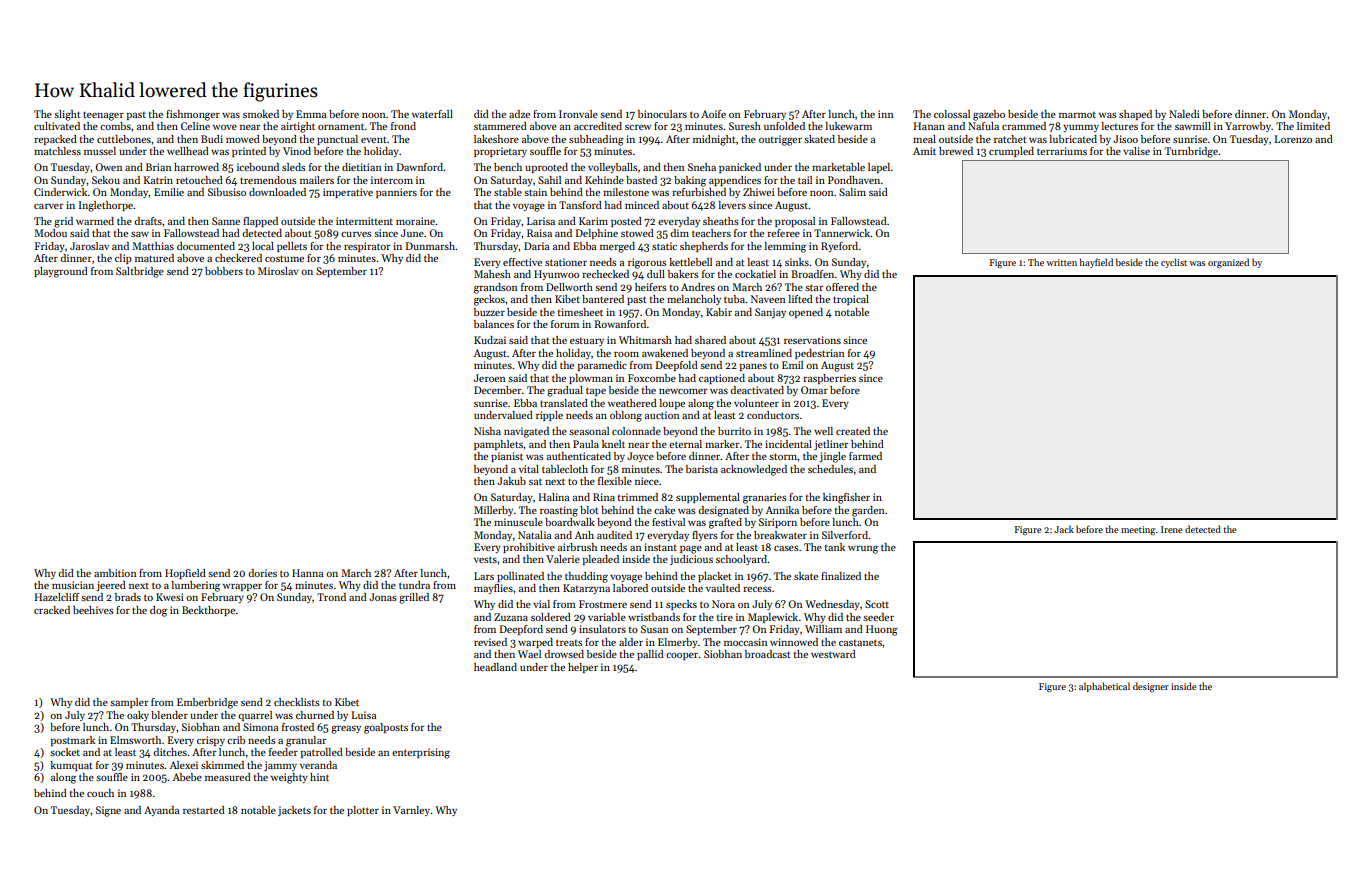 Image resolution: width=1372 pixels, height=887 pixels. Describe the element at coordinates (493, 511) in the screenshot. I see `Millerby` at that location.
